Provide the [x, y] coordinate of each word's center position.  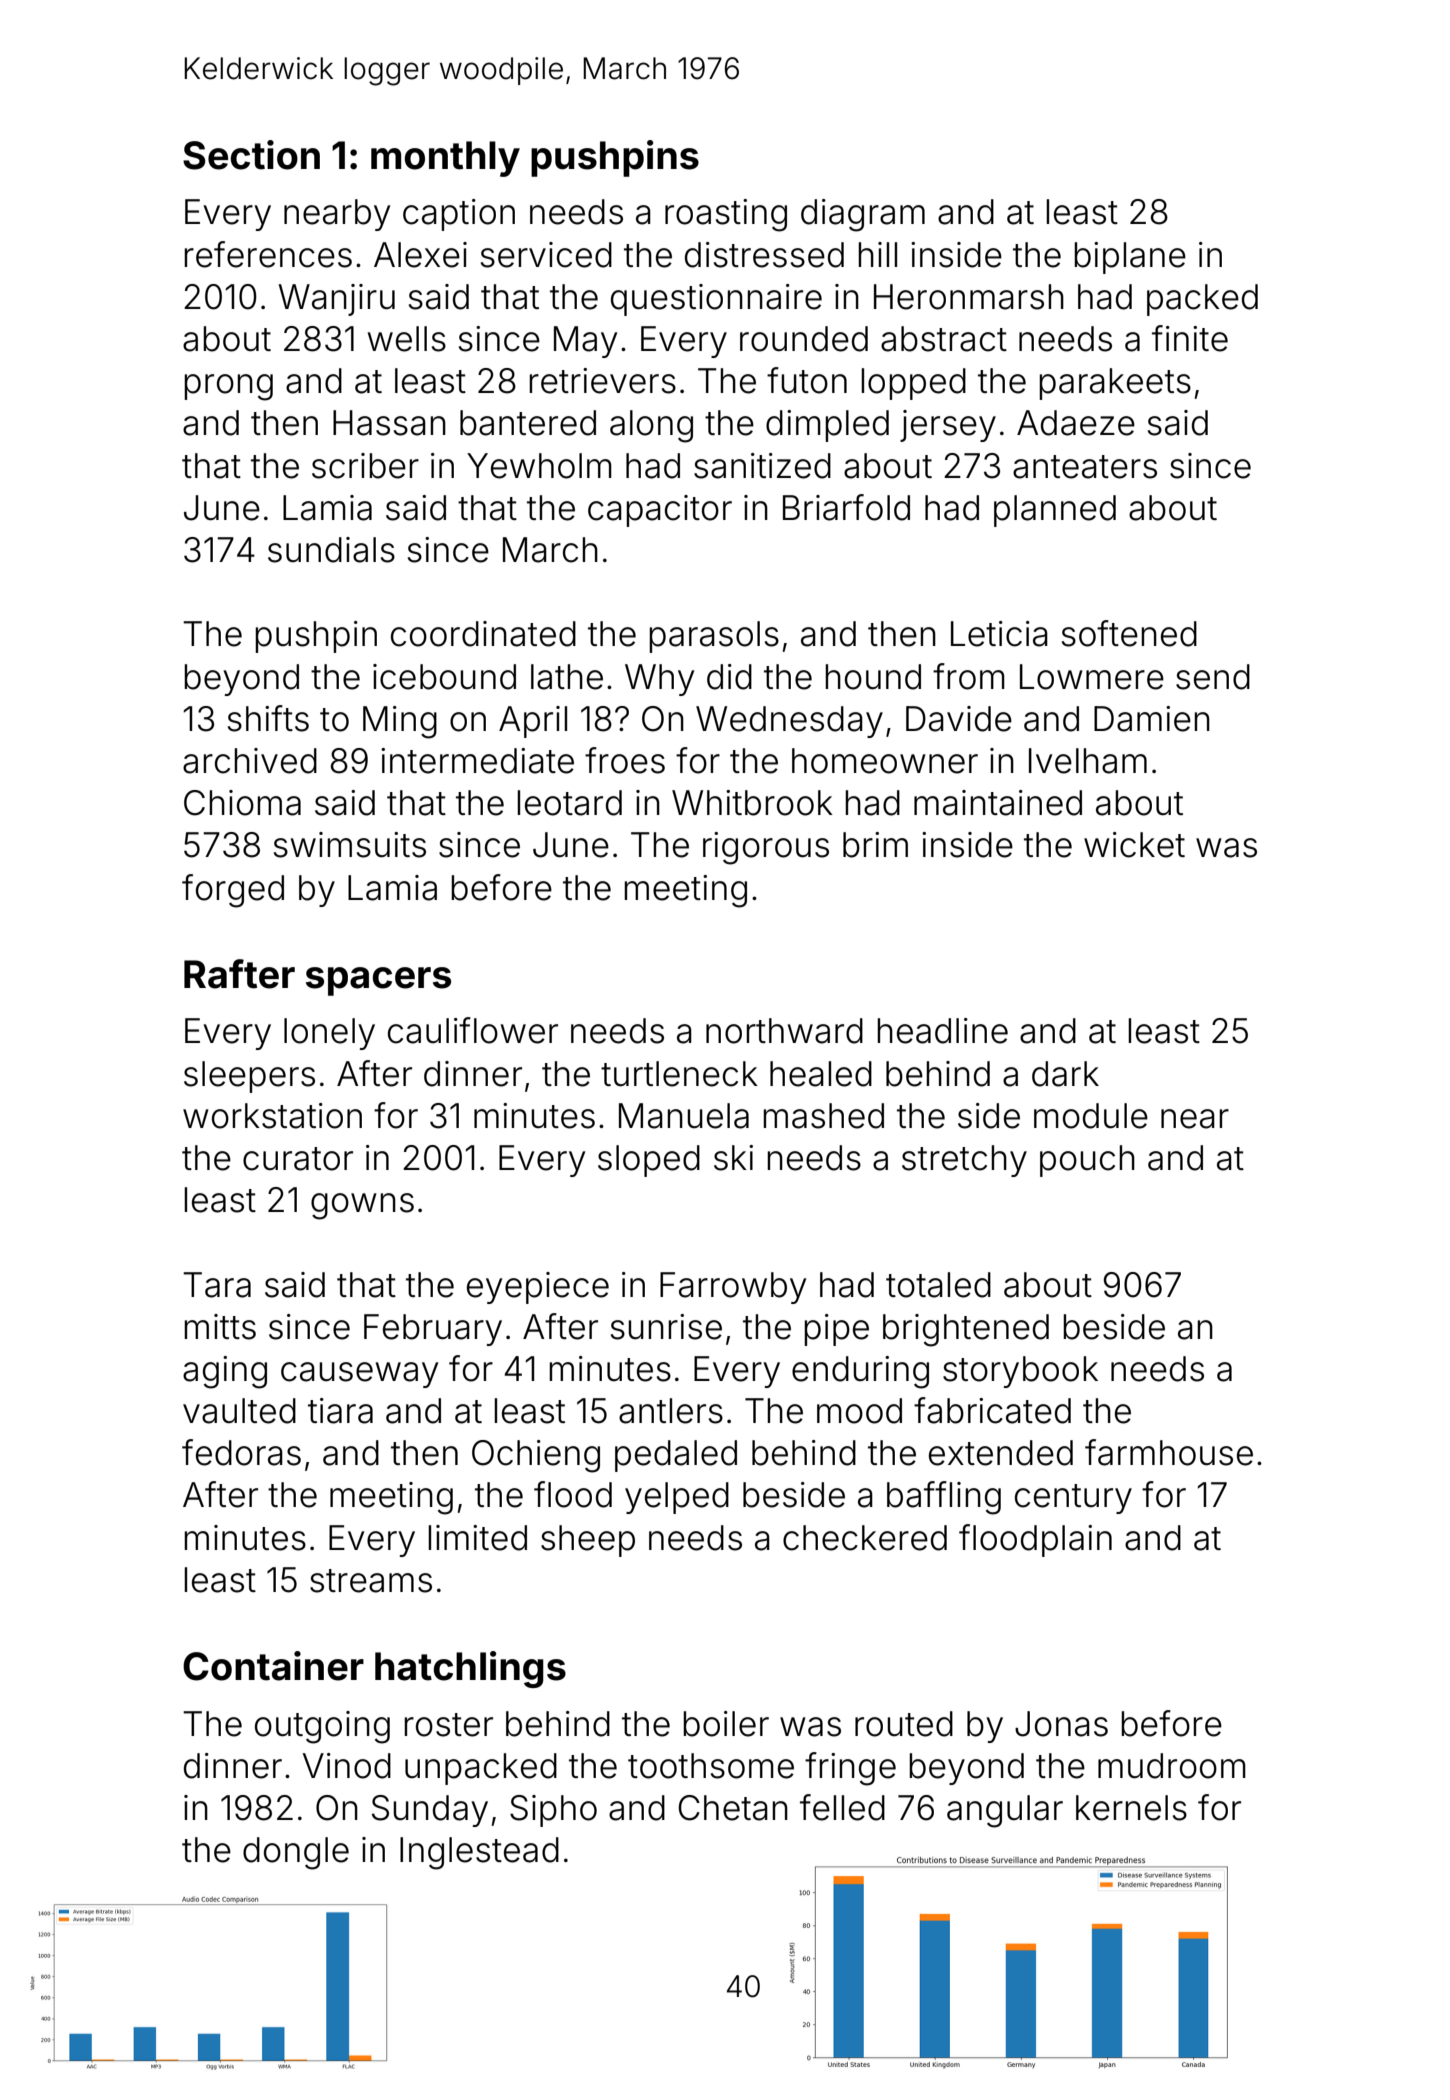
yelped [677, 1498]
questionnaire [716, 300]
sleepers [249, 1077]
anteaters [1085, 467]
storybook [1020, 1372]
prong [228, 387]
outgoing [322, 1727]
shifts [268, 718]
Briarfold [846, 507]
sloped [649, 1161]
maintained [998, 803]
